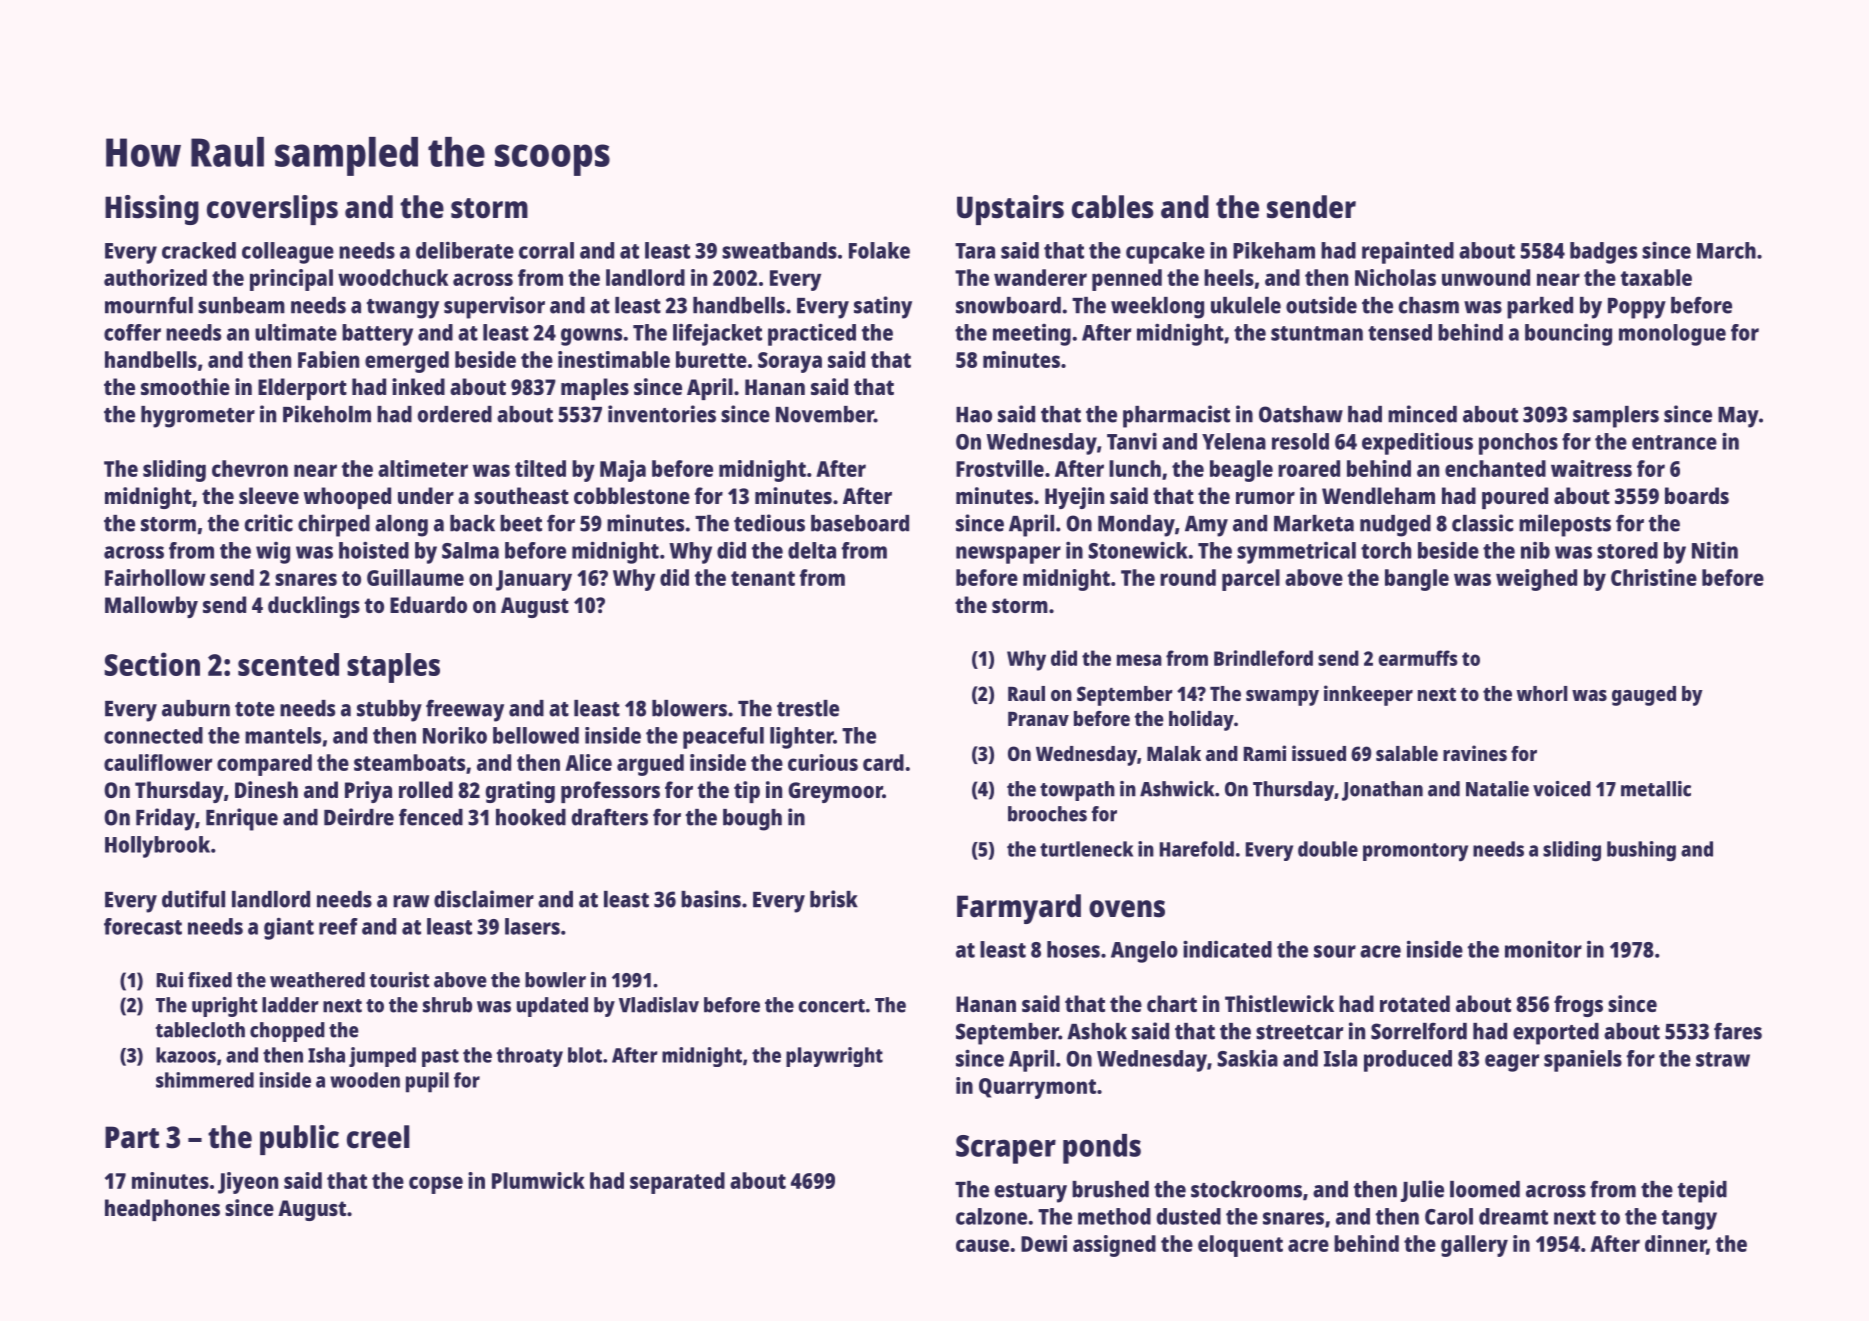 The image size is (1869, 1321). Describe the element at coordinates (1637, 308) in the document. I see `Poppy` at that location.
